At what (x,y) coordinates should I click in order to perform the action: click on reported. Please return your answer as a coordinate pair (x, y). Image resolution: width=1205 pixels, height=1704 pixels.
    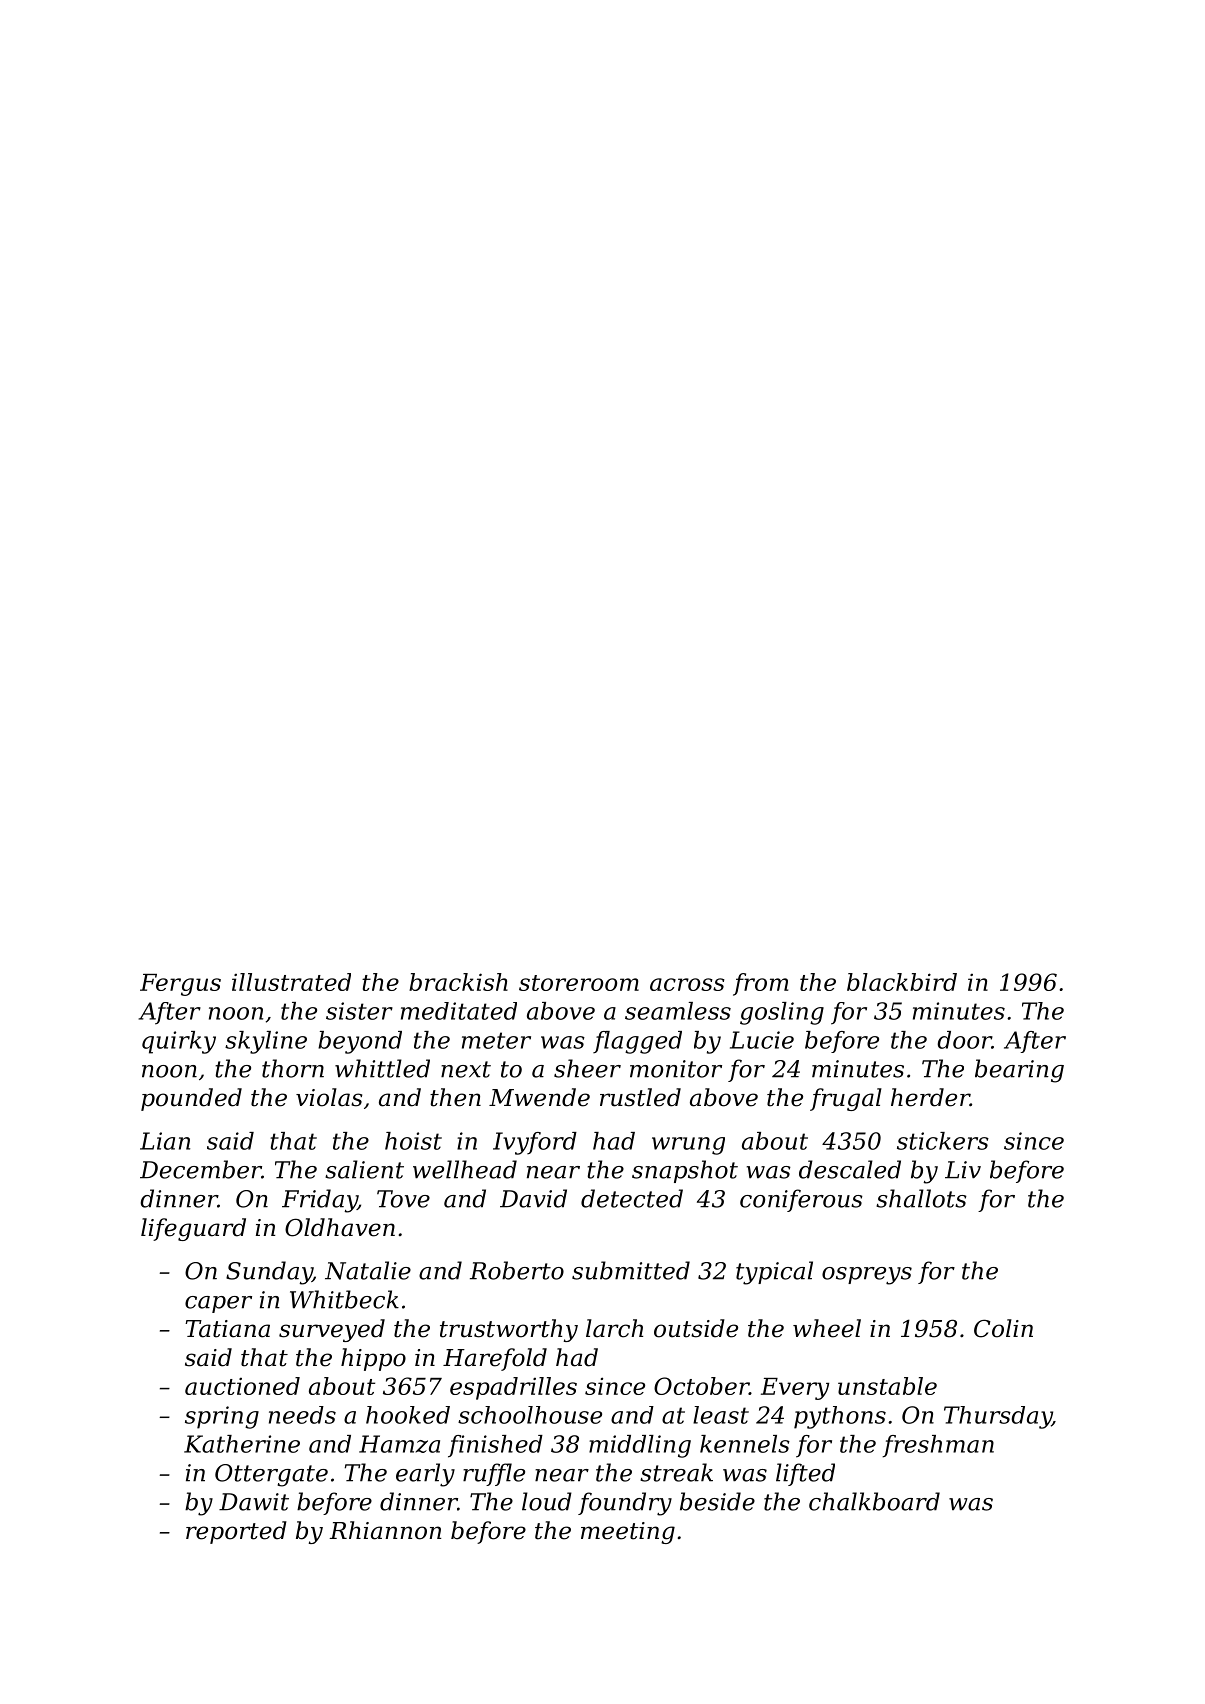
    Looking at the image, I should click on (236, 1532).
